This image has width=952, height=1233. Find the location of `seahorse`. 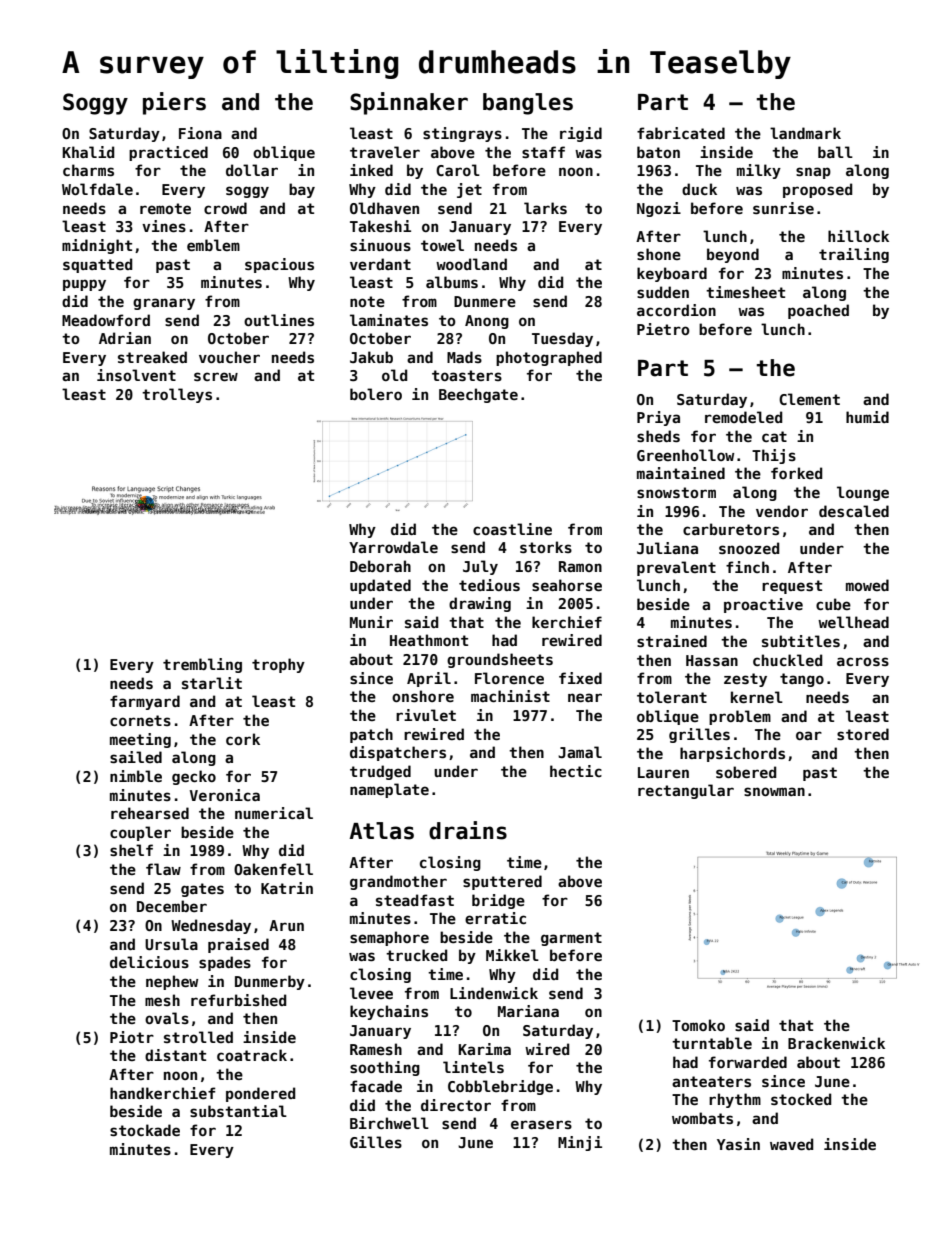

seahorse is located at coordinates (567, 585).
